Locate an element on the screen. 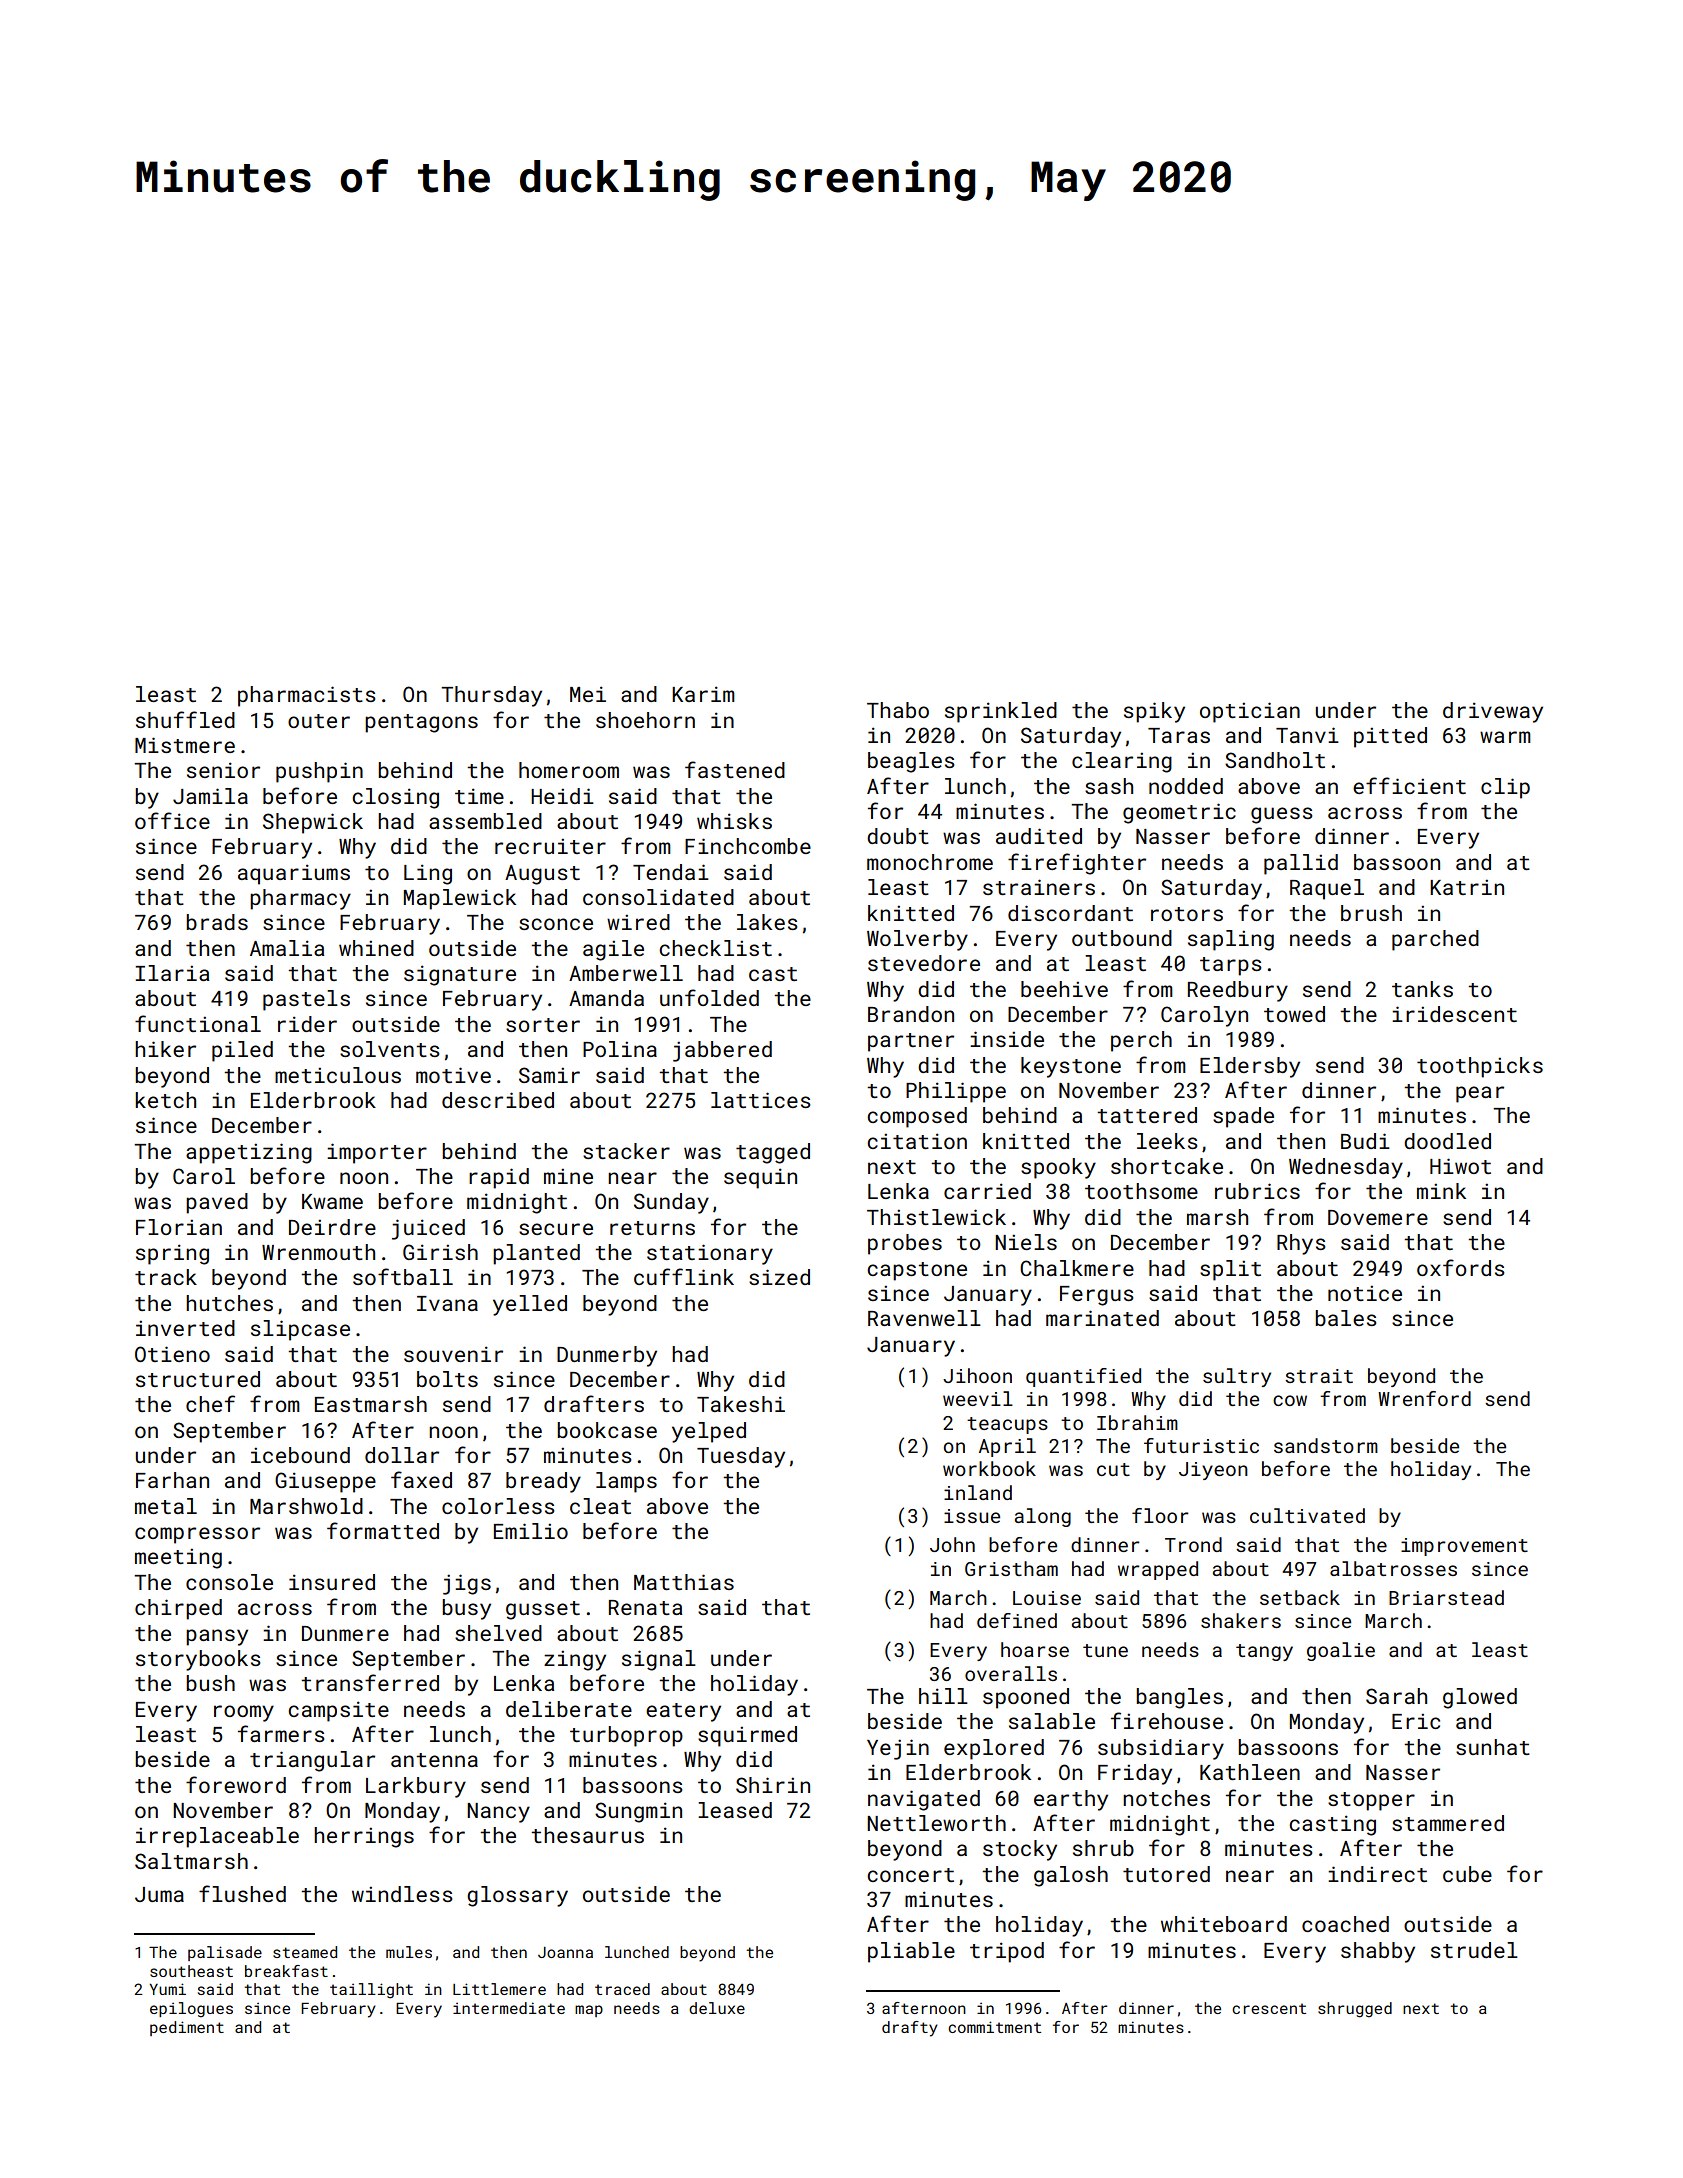 The image size is (1683, 2178). strainers is located at coordinates (1039, 887).
